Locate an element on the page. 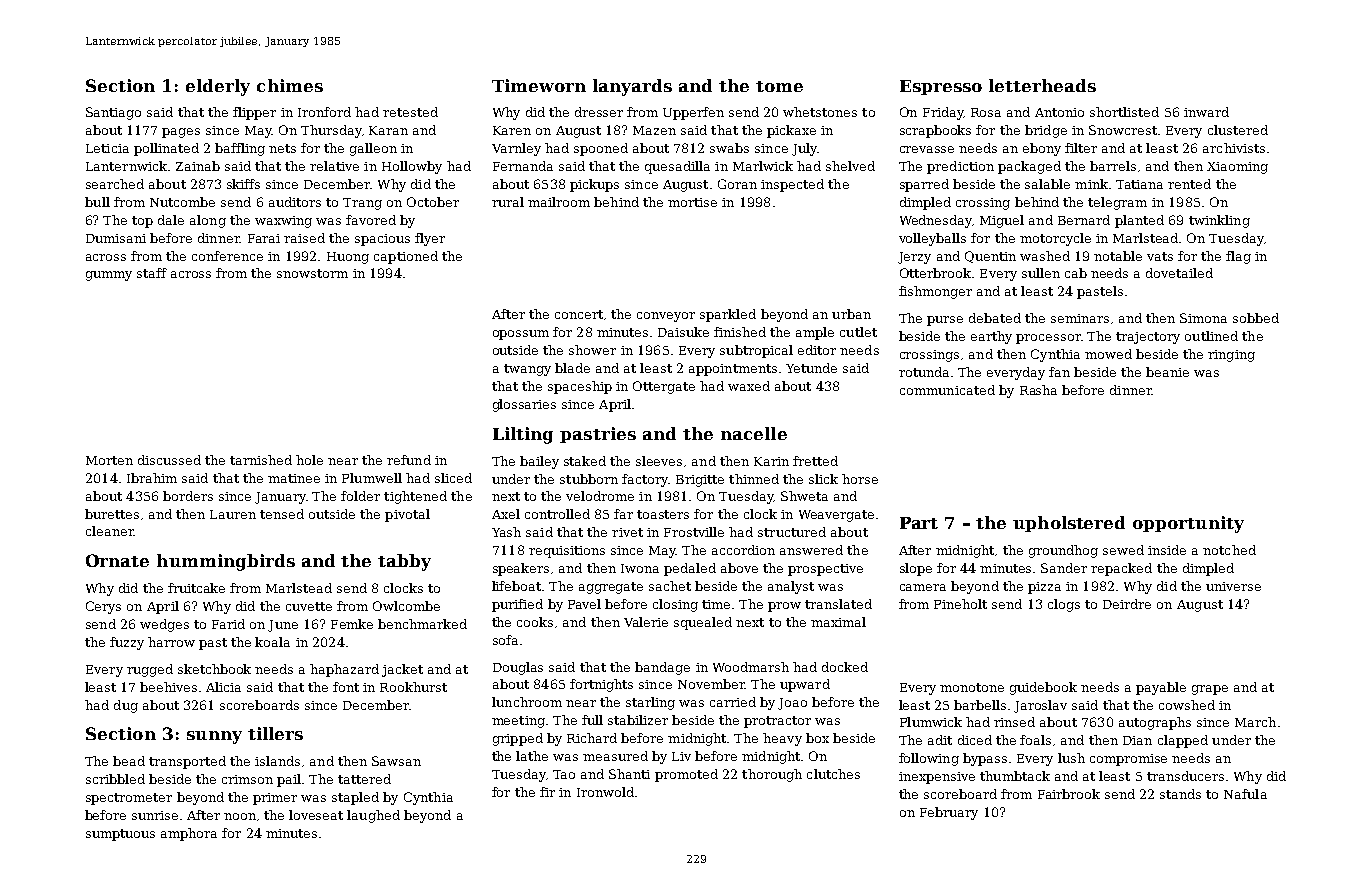 Image resolution: width=1372 pixels, height=887 pixels. pail is located at coordinates (290, 780).
